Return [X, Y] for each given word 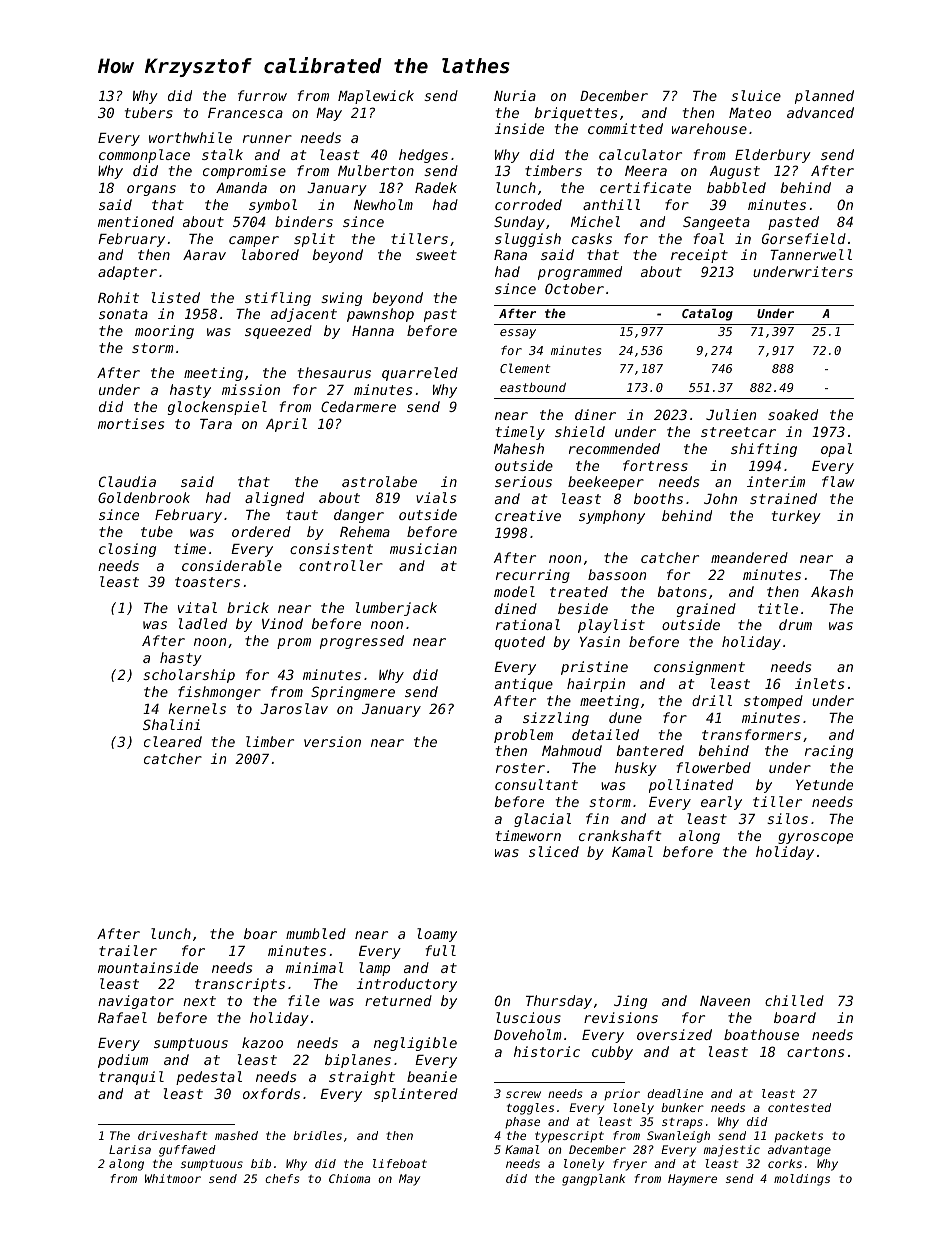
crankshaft [620, 835]
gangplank [593, 1180]
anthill [611, 204]
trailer [128, 950]
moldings [802, 1180]
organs [151, 190]
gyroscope [815, 838]
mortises [131, 423]
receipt [699, 256]
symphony [612, 517]
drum [795, 624]
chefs [282, 1178]
